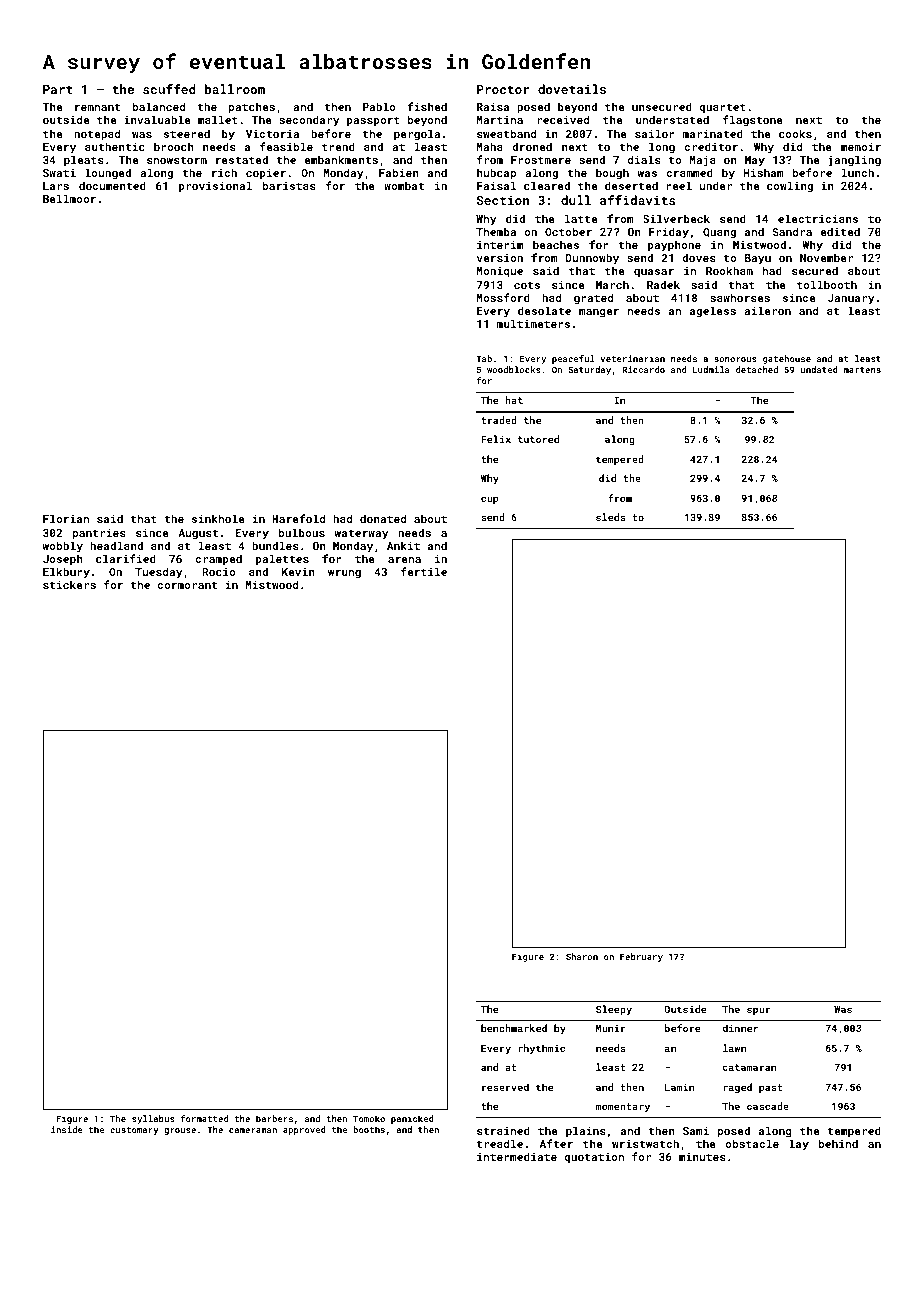 This document has width=924, height=1308. I want to click on wrung, so click(344, 574).
